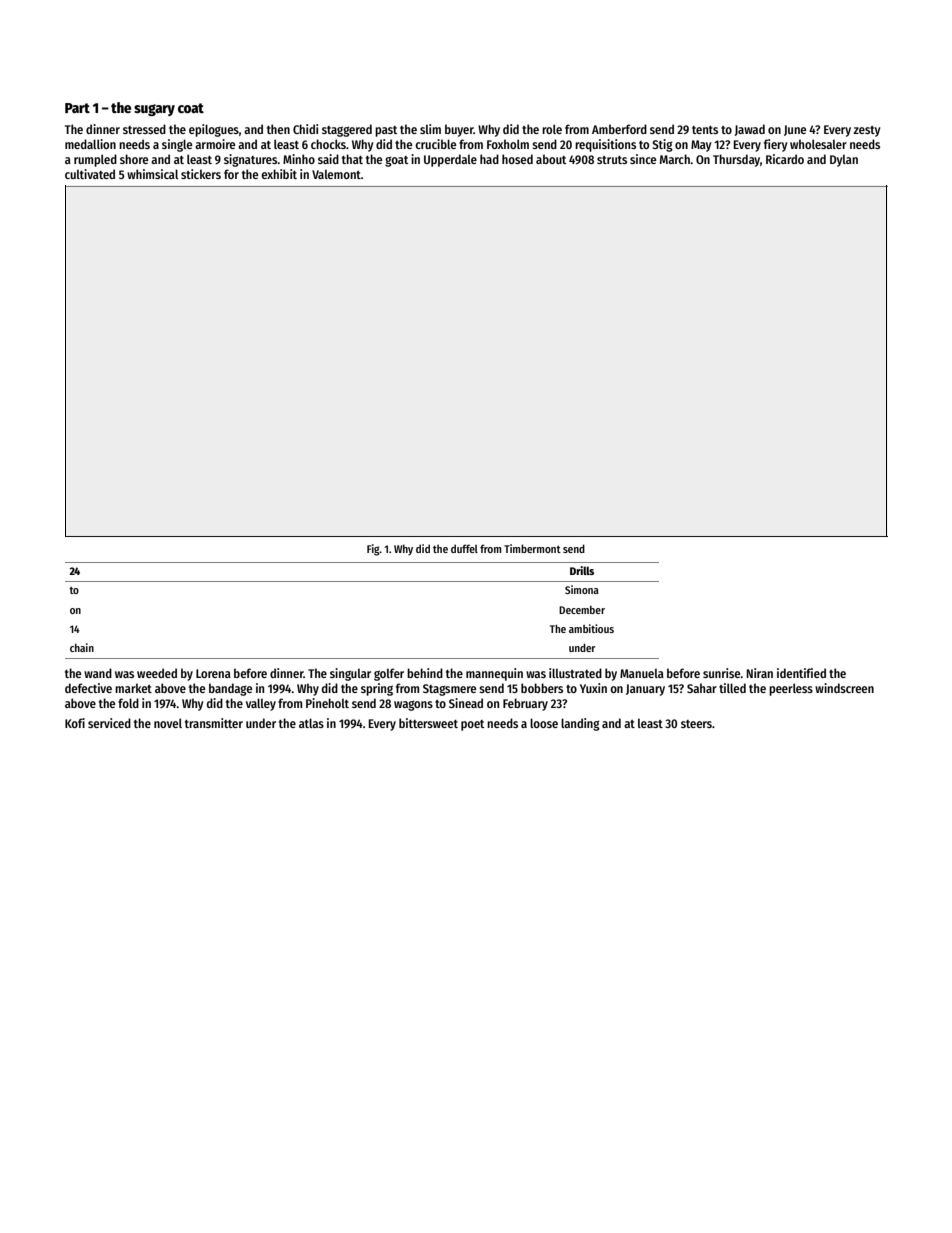  What do you see at coordinates (336, 174) in the screenshot?
I see `Valemont` at bounding box center [336, 174].
